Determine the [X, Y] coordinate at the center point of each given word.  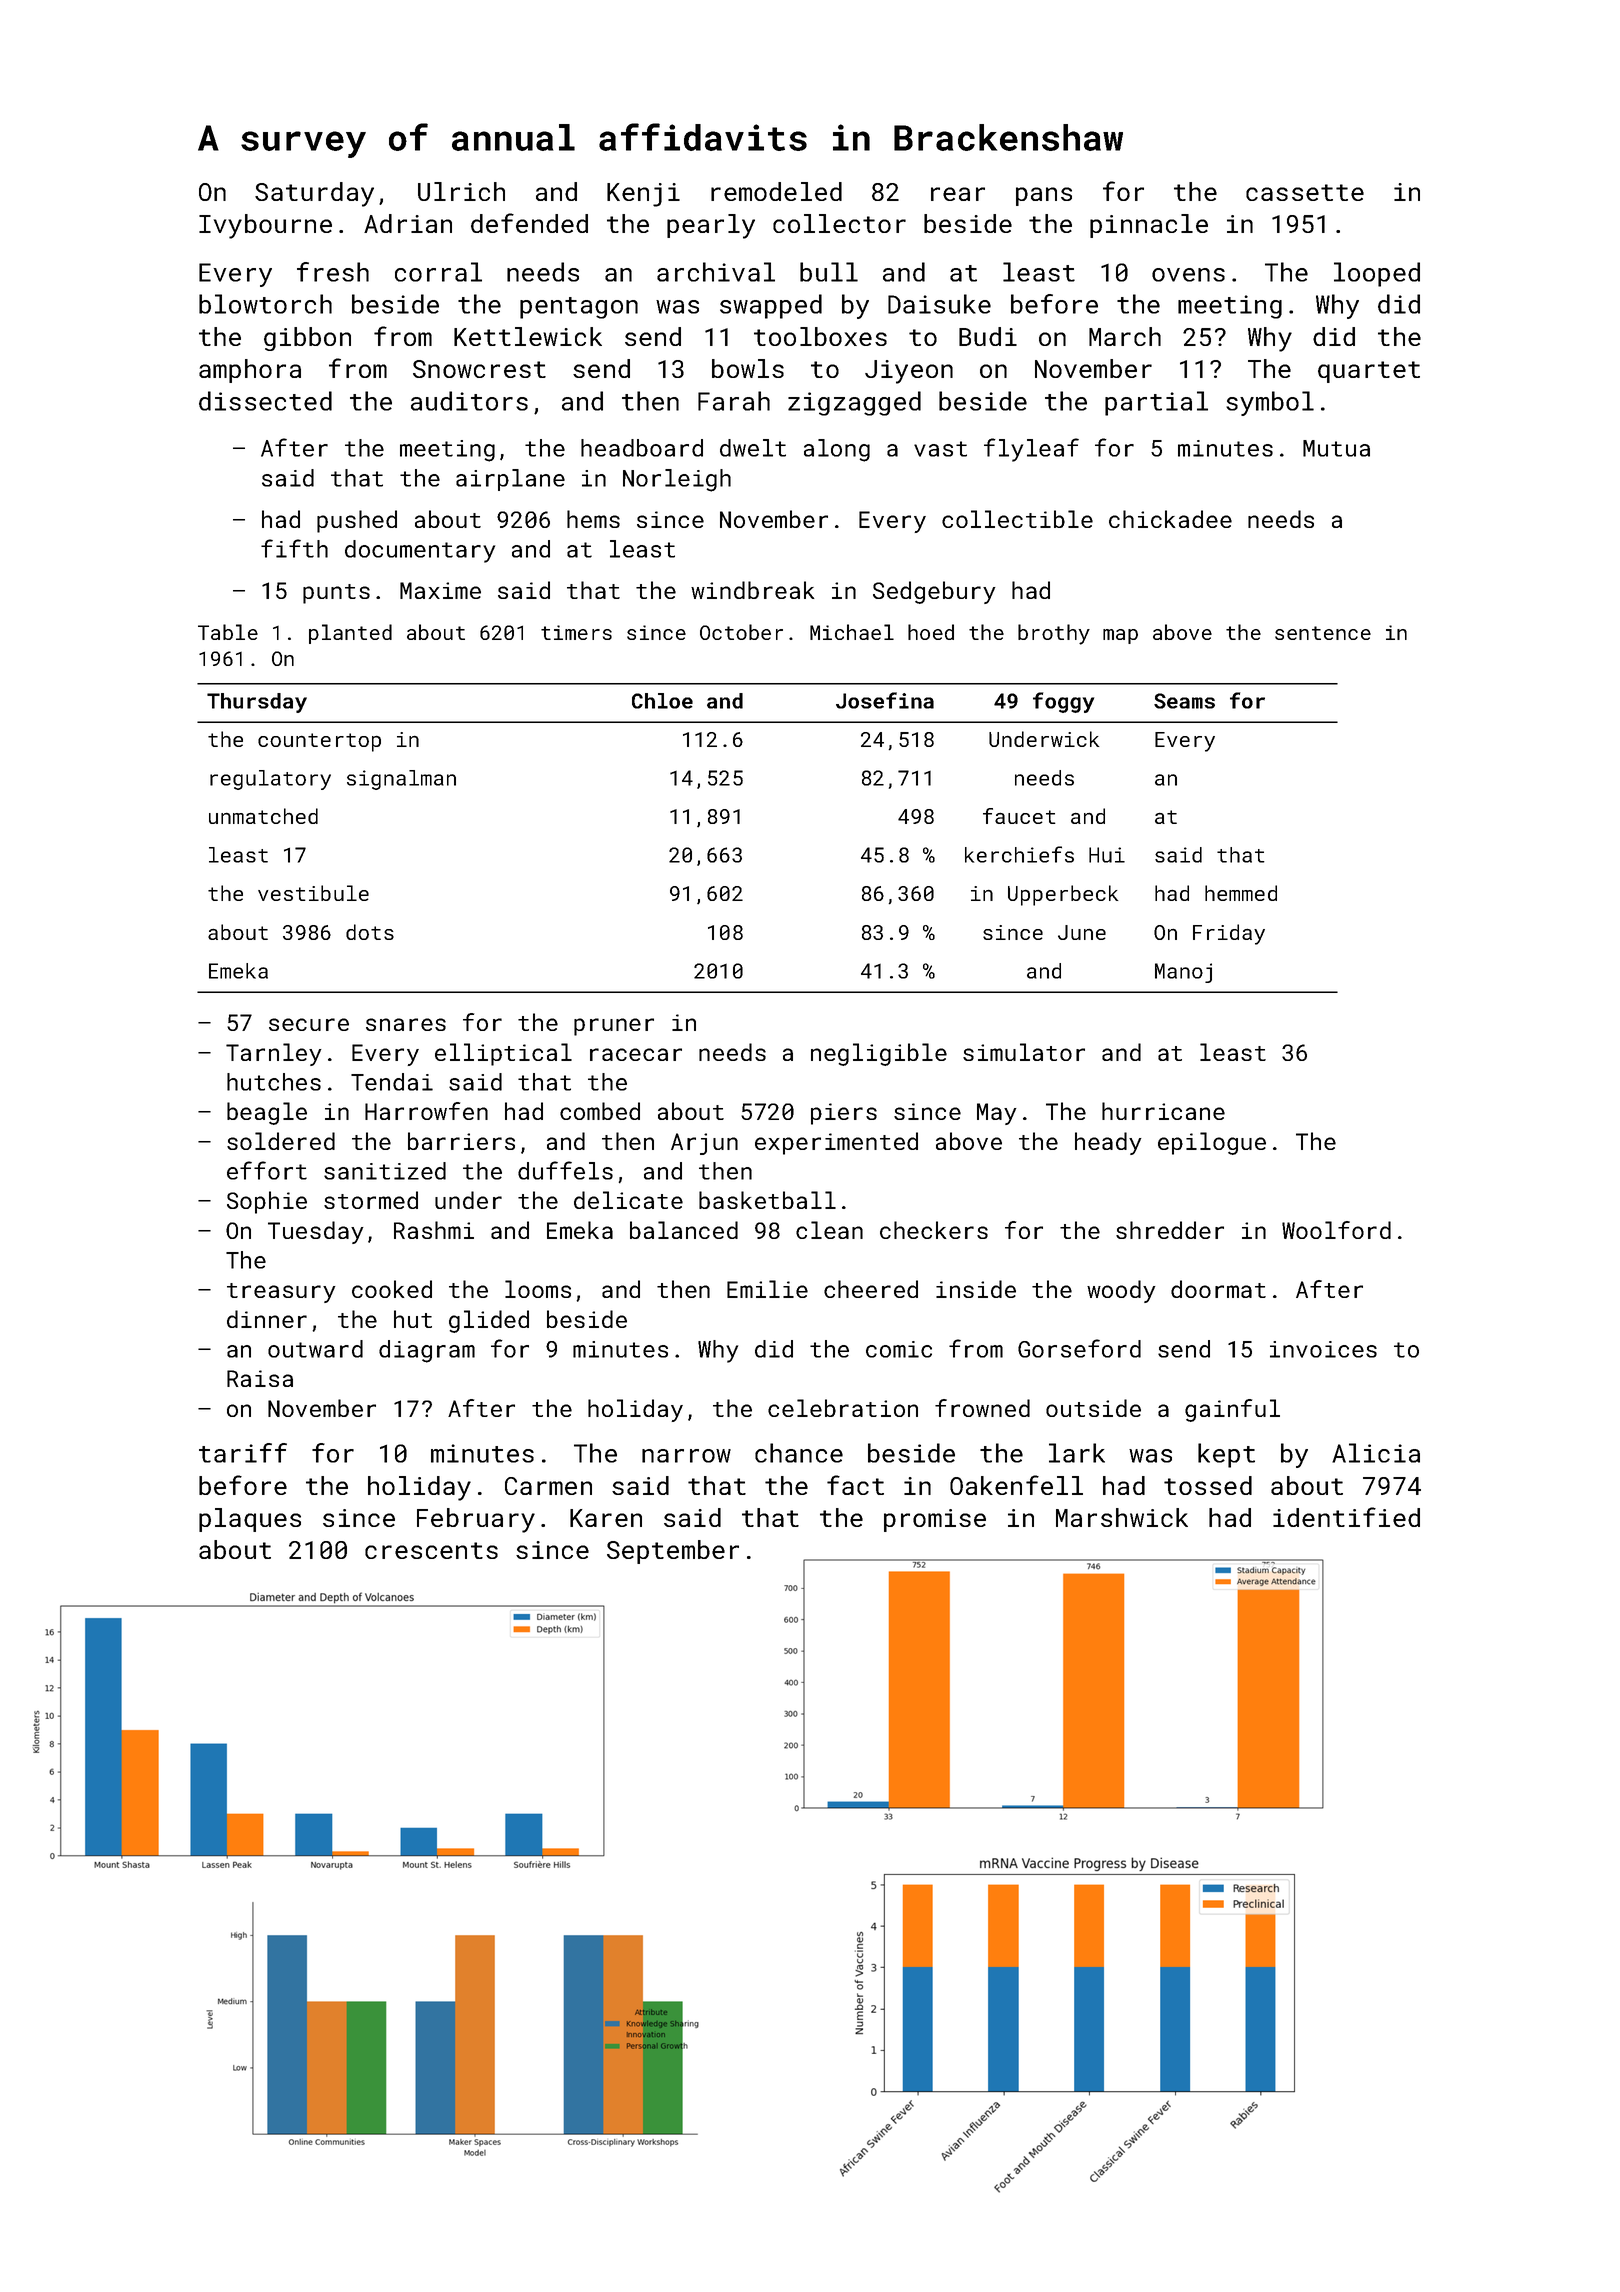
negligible [879, 1054]
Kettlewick [528, 336]
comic [899, 1349]
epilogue [1212, 1143]
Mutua [1336, 448]
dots [370, 932]
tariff [243, 1453]
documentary [420, 551]
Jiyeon [909, 372]
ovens [1188, 275]
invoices [1323, 1349]
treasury [281, 1293]
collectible [1017, 519]
